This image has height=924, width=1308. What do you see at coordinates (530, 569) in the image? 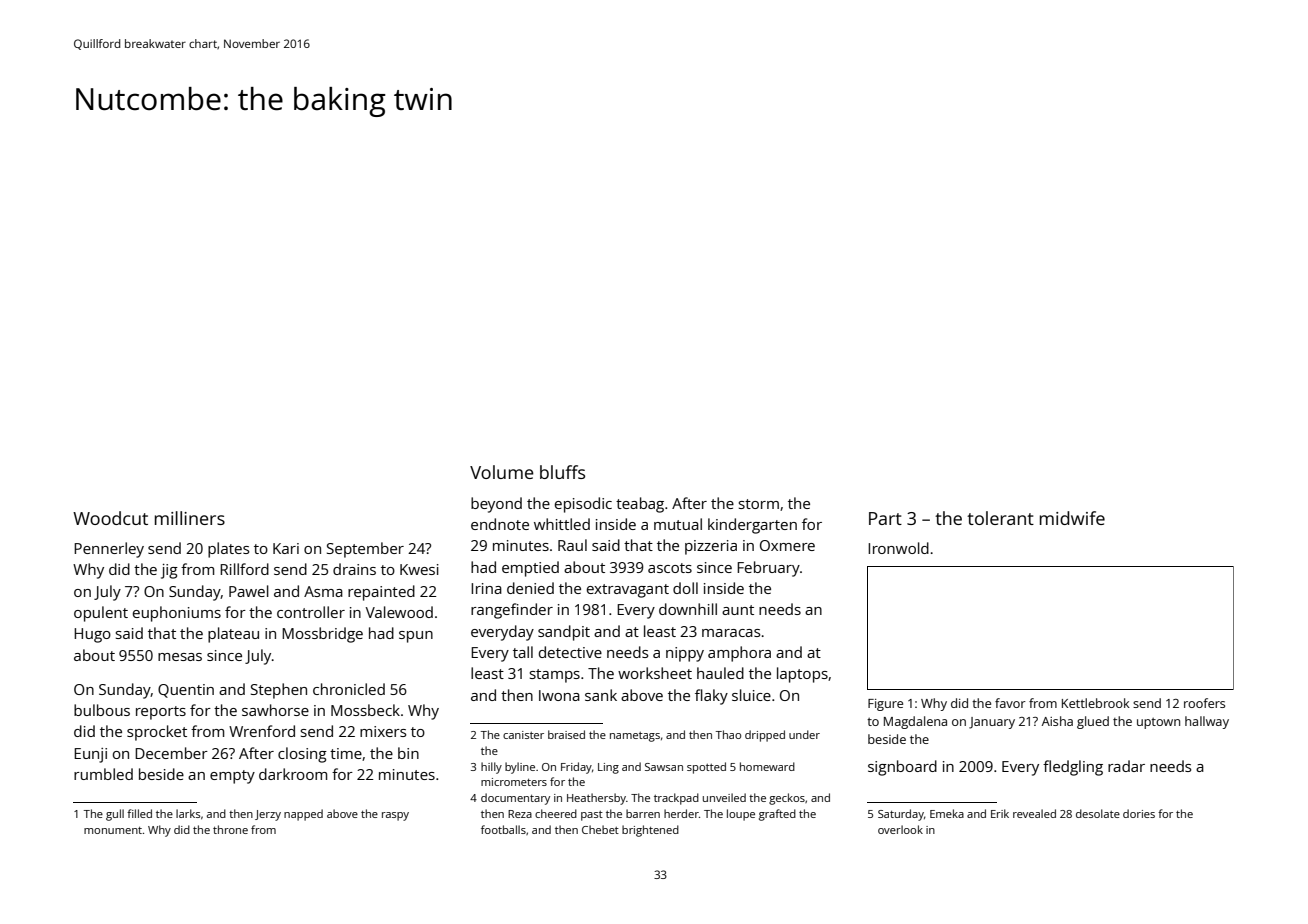
I see `emptied` at bounding box center [530, 569].
